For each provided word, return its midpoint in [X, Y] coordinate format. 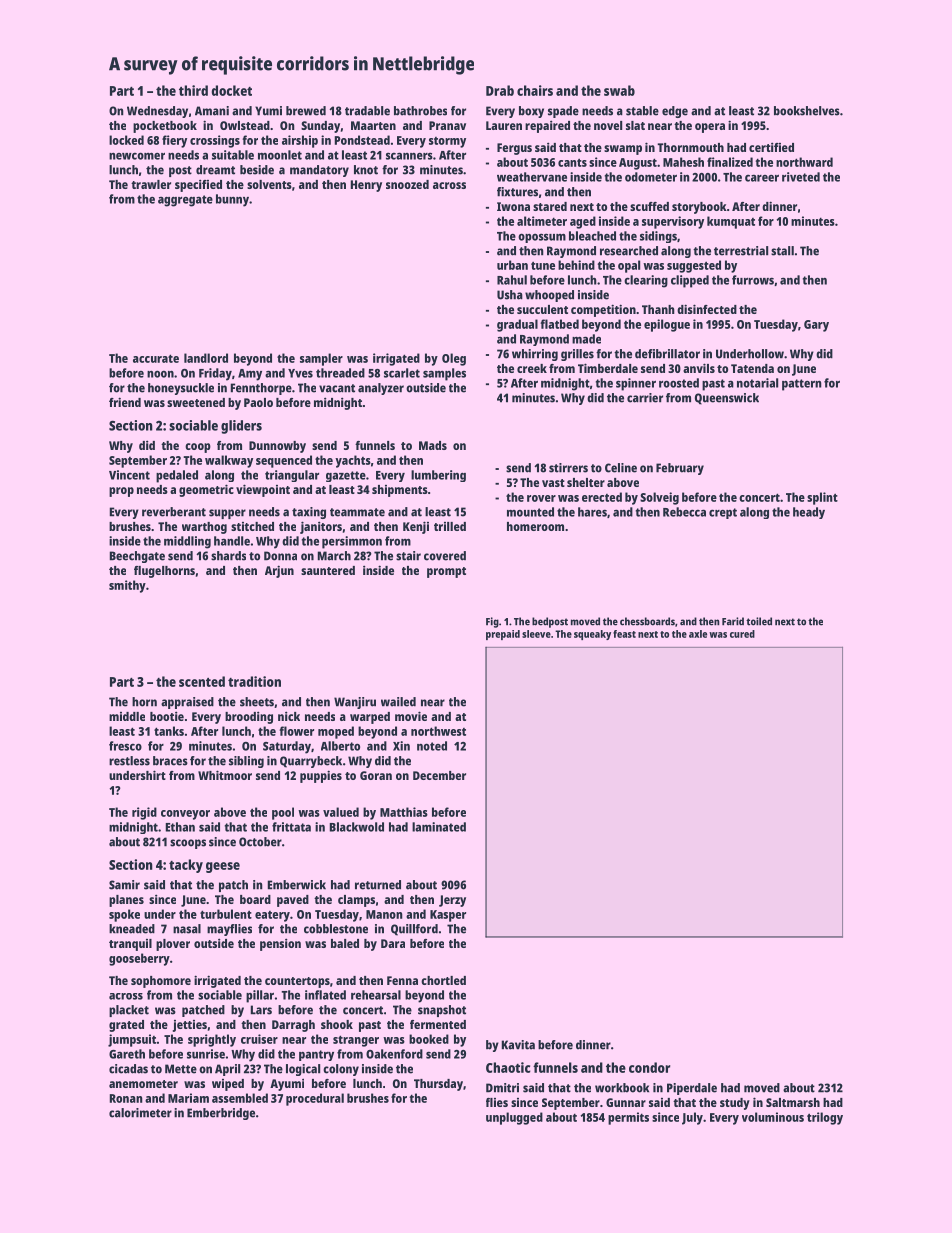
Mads [433, 445]
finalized [730, 162]
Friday [215, 374]
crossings [215, 141]
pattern [802, 385]
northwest [438, 731]
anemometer [143, 1084]
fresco [125, 746]
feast [624, 634]
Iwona [513, 206]
